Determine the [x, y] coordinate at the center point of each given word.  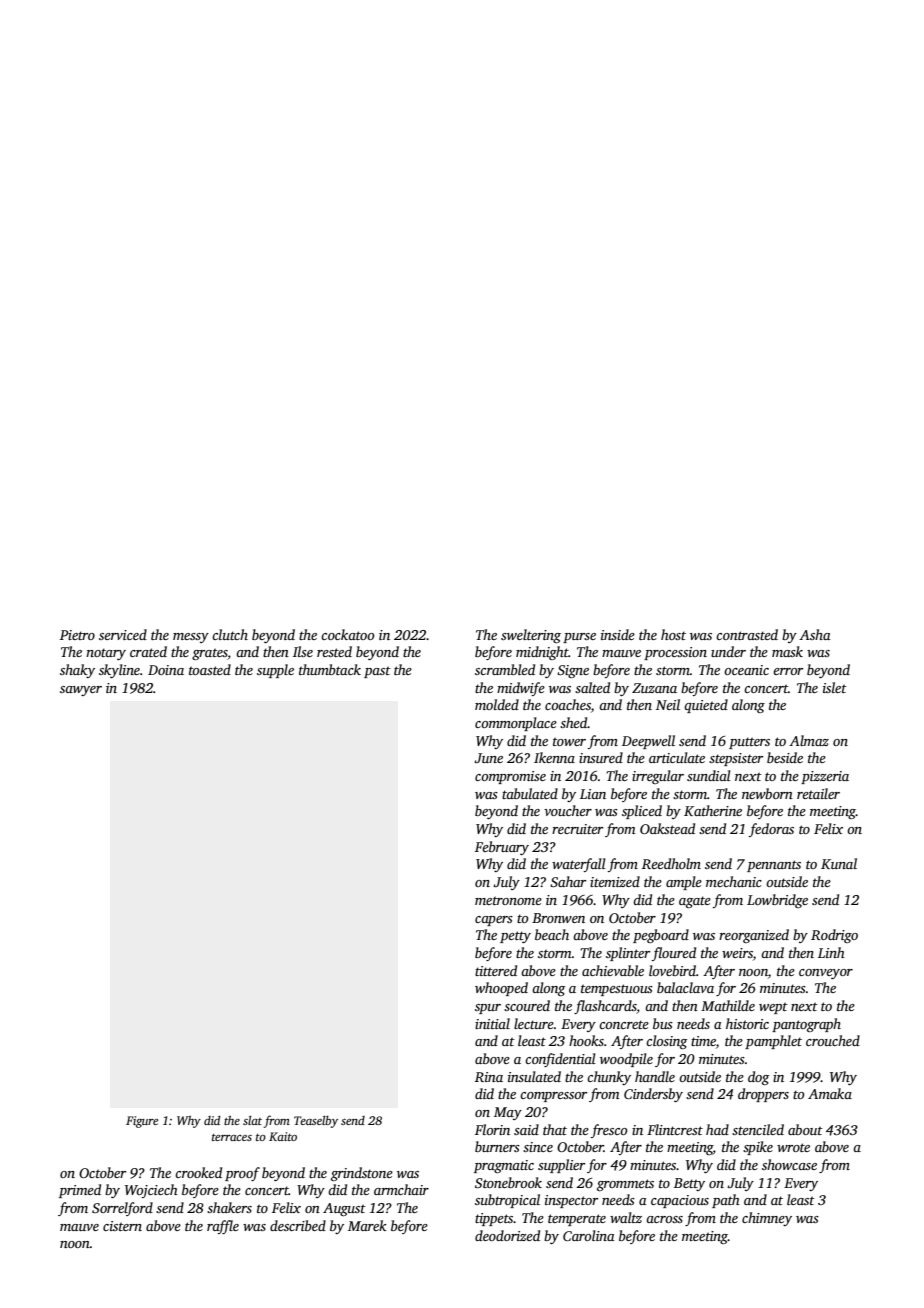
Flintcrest [675, 1129]
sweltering [531, 636]
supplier [561, 1166]
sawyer [81, 691]
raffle [223, 1227]
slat [252, 1120]
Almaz [809, 740]
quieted [706, 706]
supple [275, 671]
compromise [510, 777]
